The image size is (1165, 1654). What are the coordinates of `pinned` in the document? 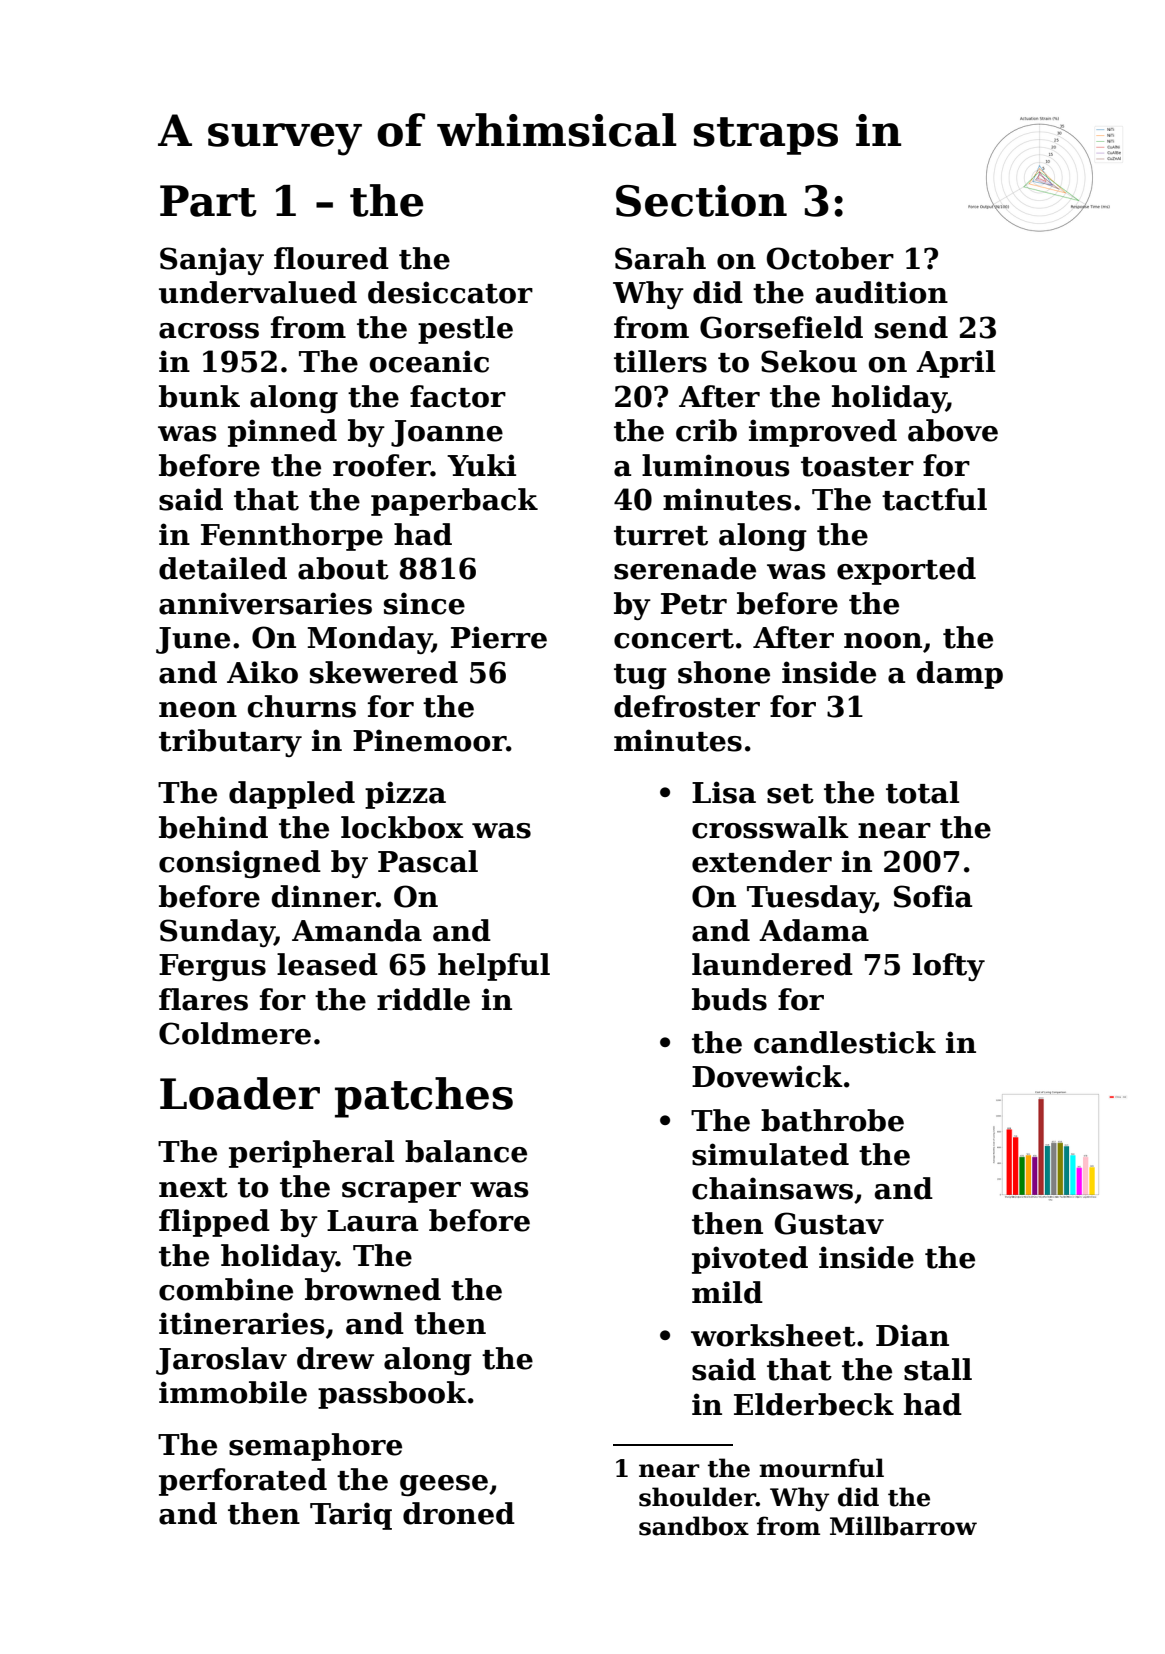 It's located at (282, 433).
